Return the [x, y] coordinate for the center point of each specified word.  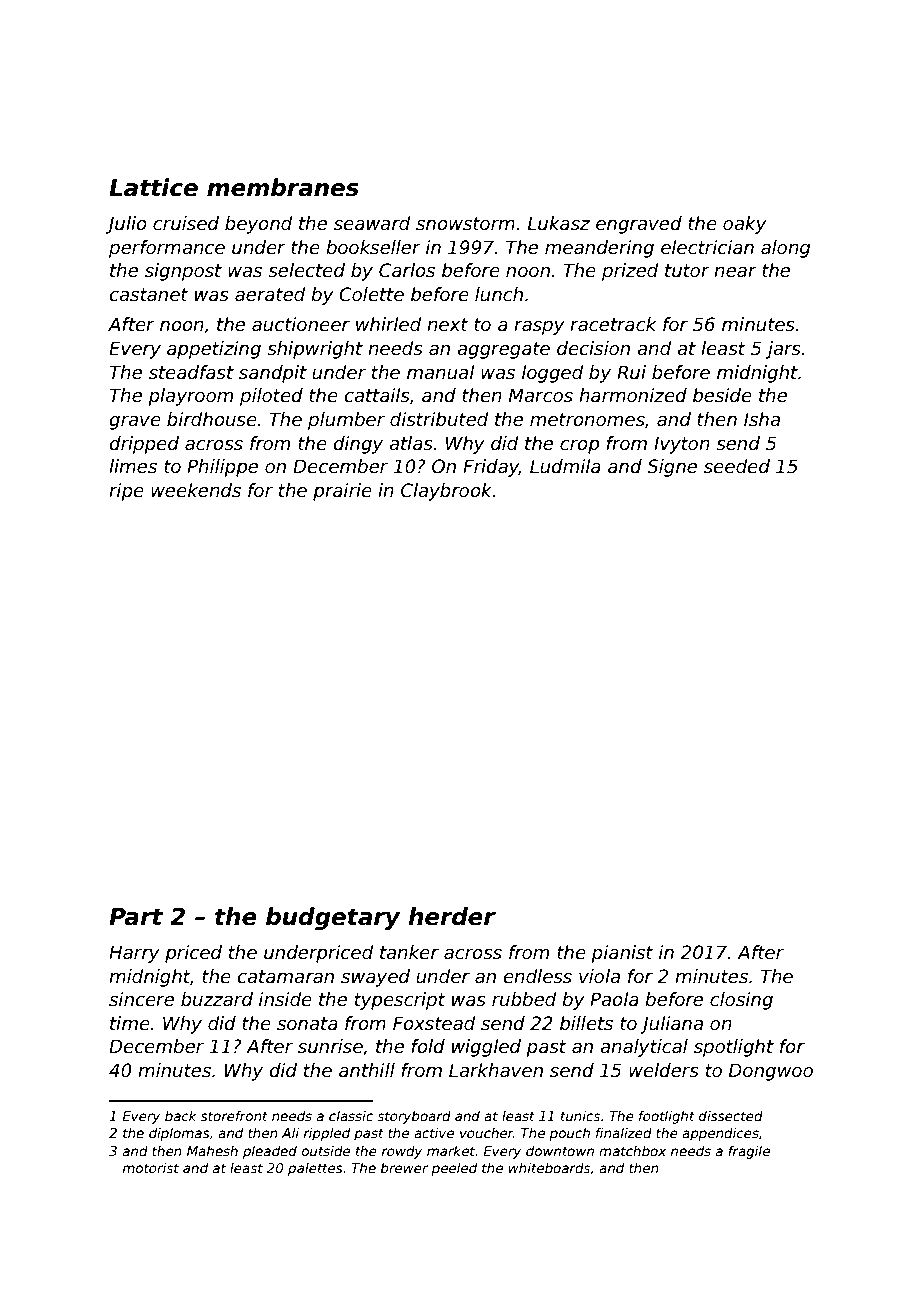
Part [136, 917]
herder [452, 916]
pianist [622, 954]
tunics [580, 1115]
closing [741, 1001]
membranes [283, 187]
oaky [745, 225]
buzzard [217, 999]
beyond [259, 225]
